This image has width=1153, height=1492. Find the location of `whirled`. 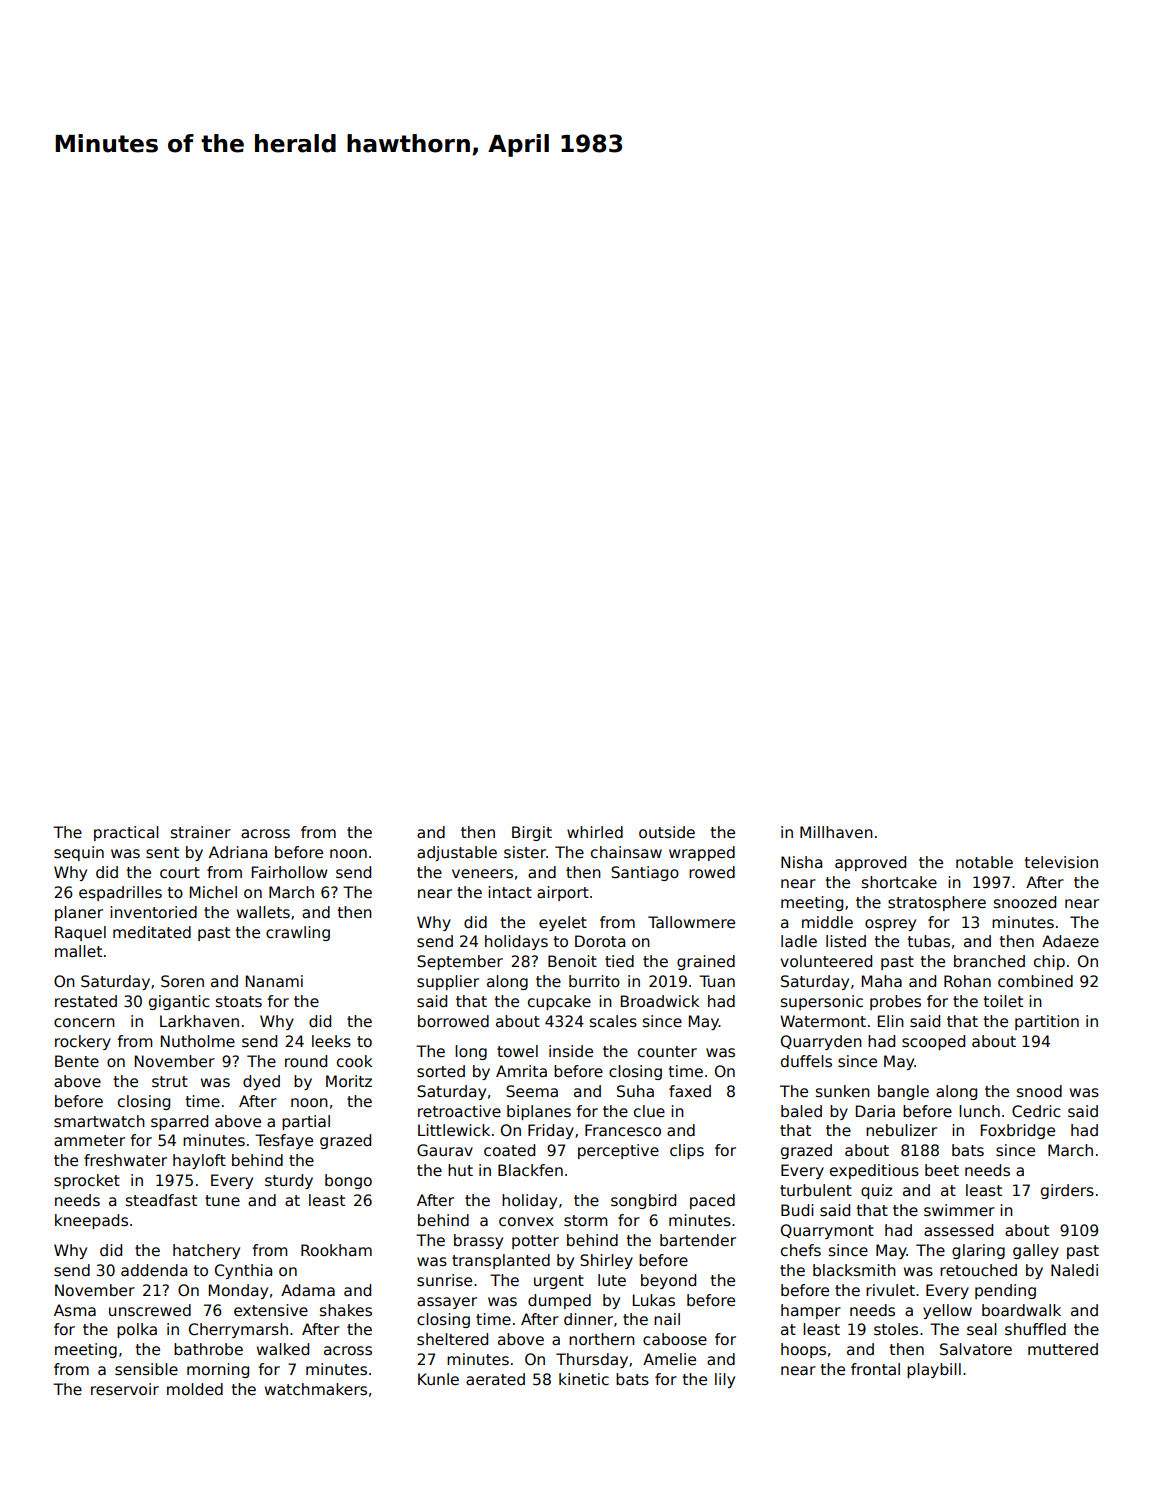

whirled is located at coordinates (595, 832).
